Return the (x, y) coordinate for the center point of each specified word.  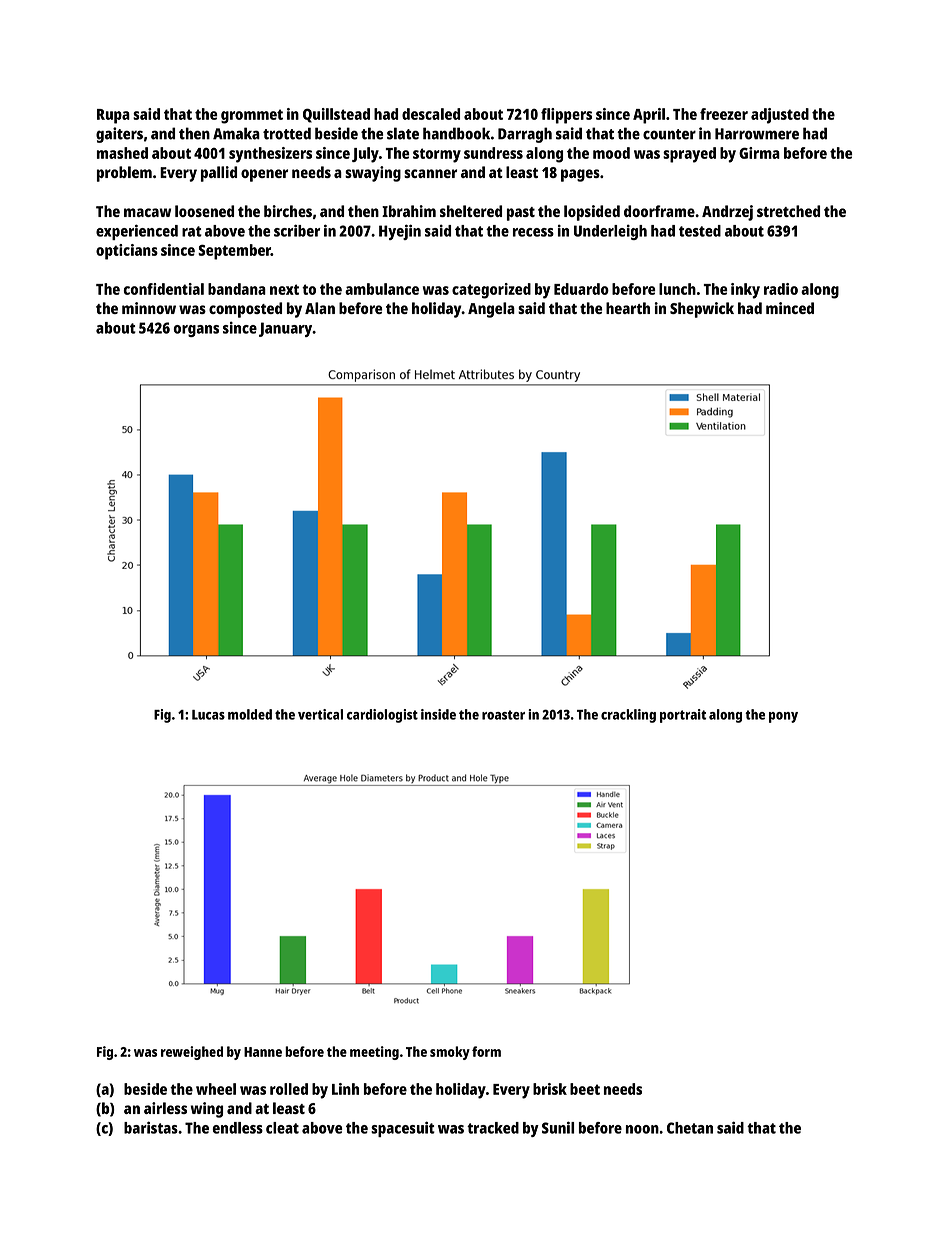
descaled (431, 114)
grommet (252, 116)
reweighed (192, 1053)
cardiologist (382, 716)
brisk (550, 1089)
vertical (320, 714)
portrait (683, 716)
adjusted (780, 116)
